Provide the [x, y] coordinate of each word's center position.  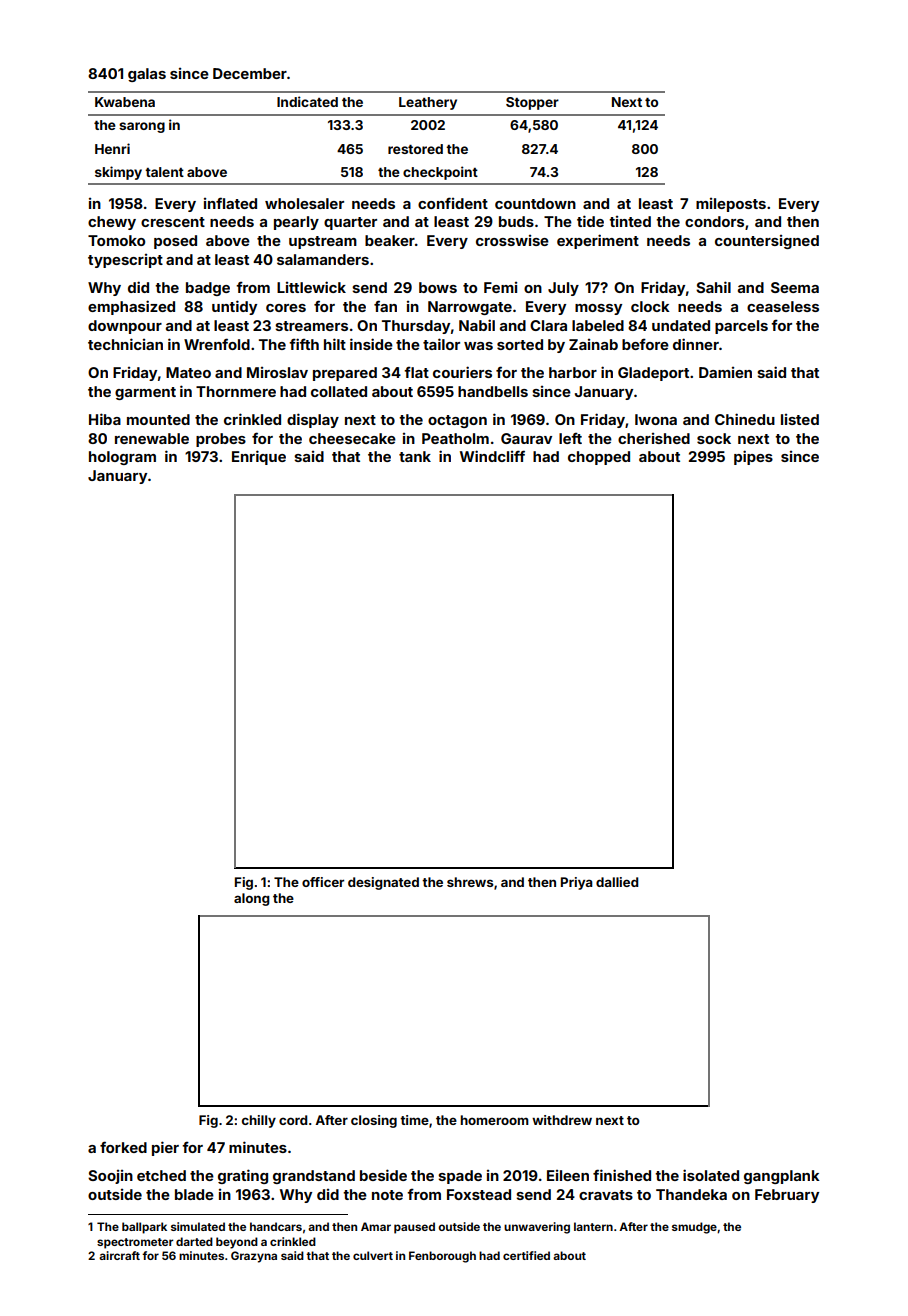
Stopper [532, 103]
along [252, 899]
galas [147, 75]
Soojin [110, 1177]
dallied [617, 882]
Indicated [307, 101]
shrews [470, 882]
